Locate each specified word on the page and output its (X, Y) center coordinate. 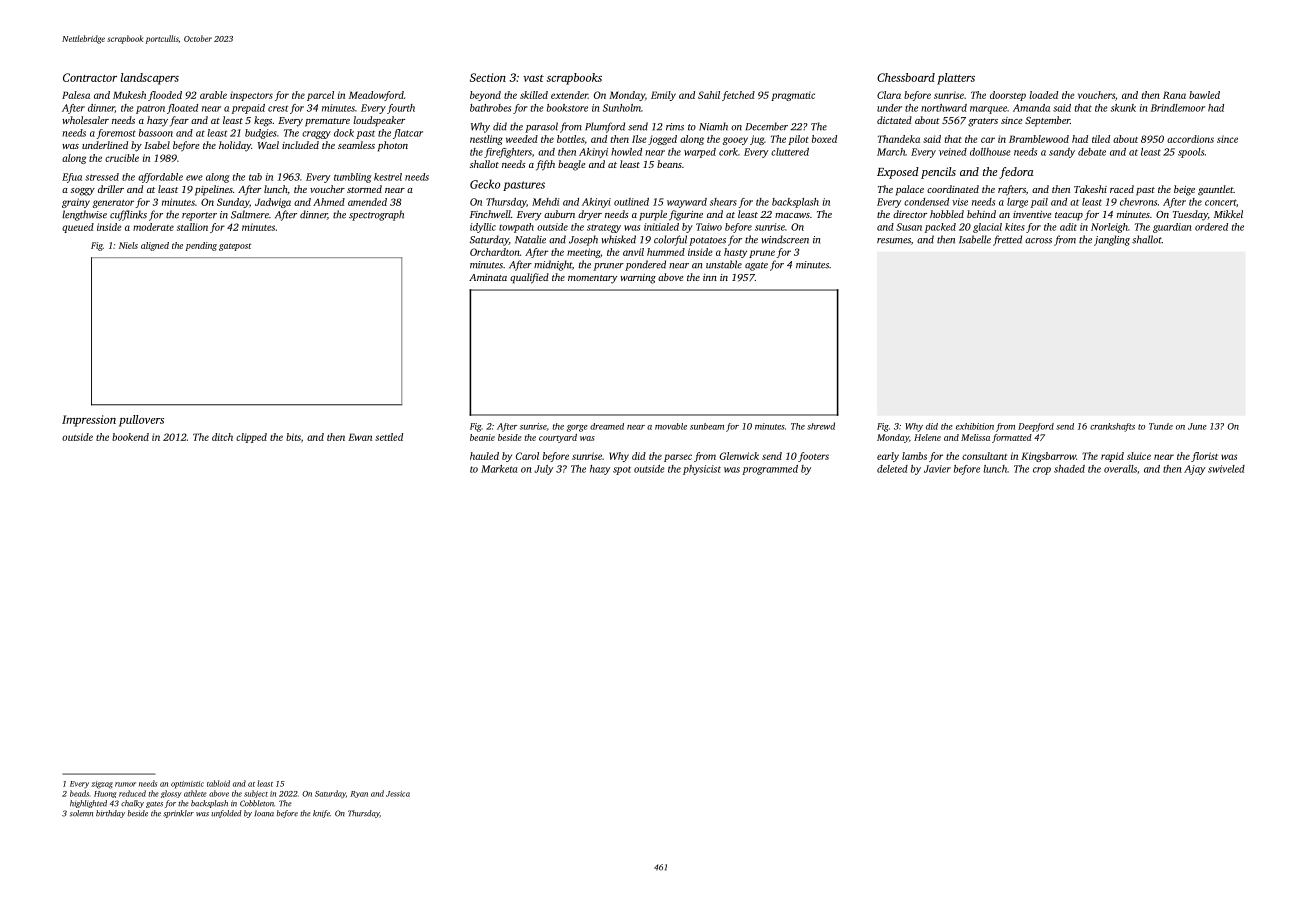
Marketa (499, 469)
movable (671, 426)
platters (956, 79)
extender (569, 95)
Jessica (398, 794)
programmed (770, 470)
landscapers (150, 79)
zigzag (102, 785)
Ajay (1194, 470)
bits (293, 437)
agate (756, 266)
